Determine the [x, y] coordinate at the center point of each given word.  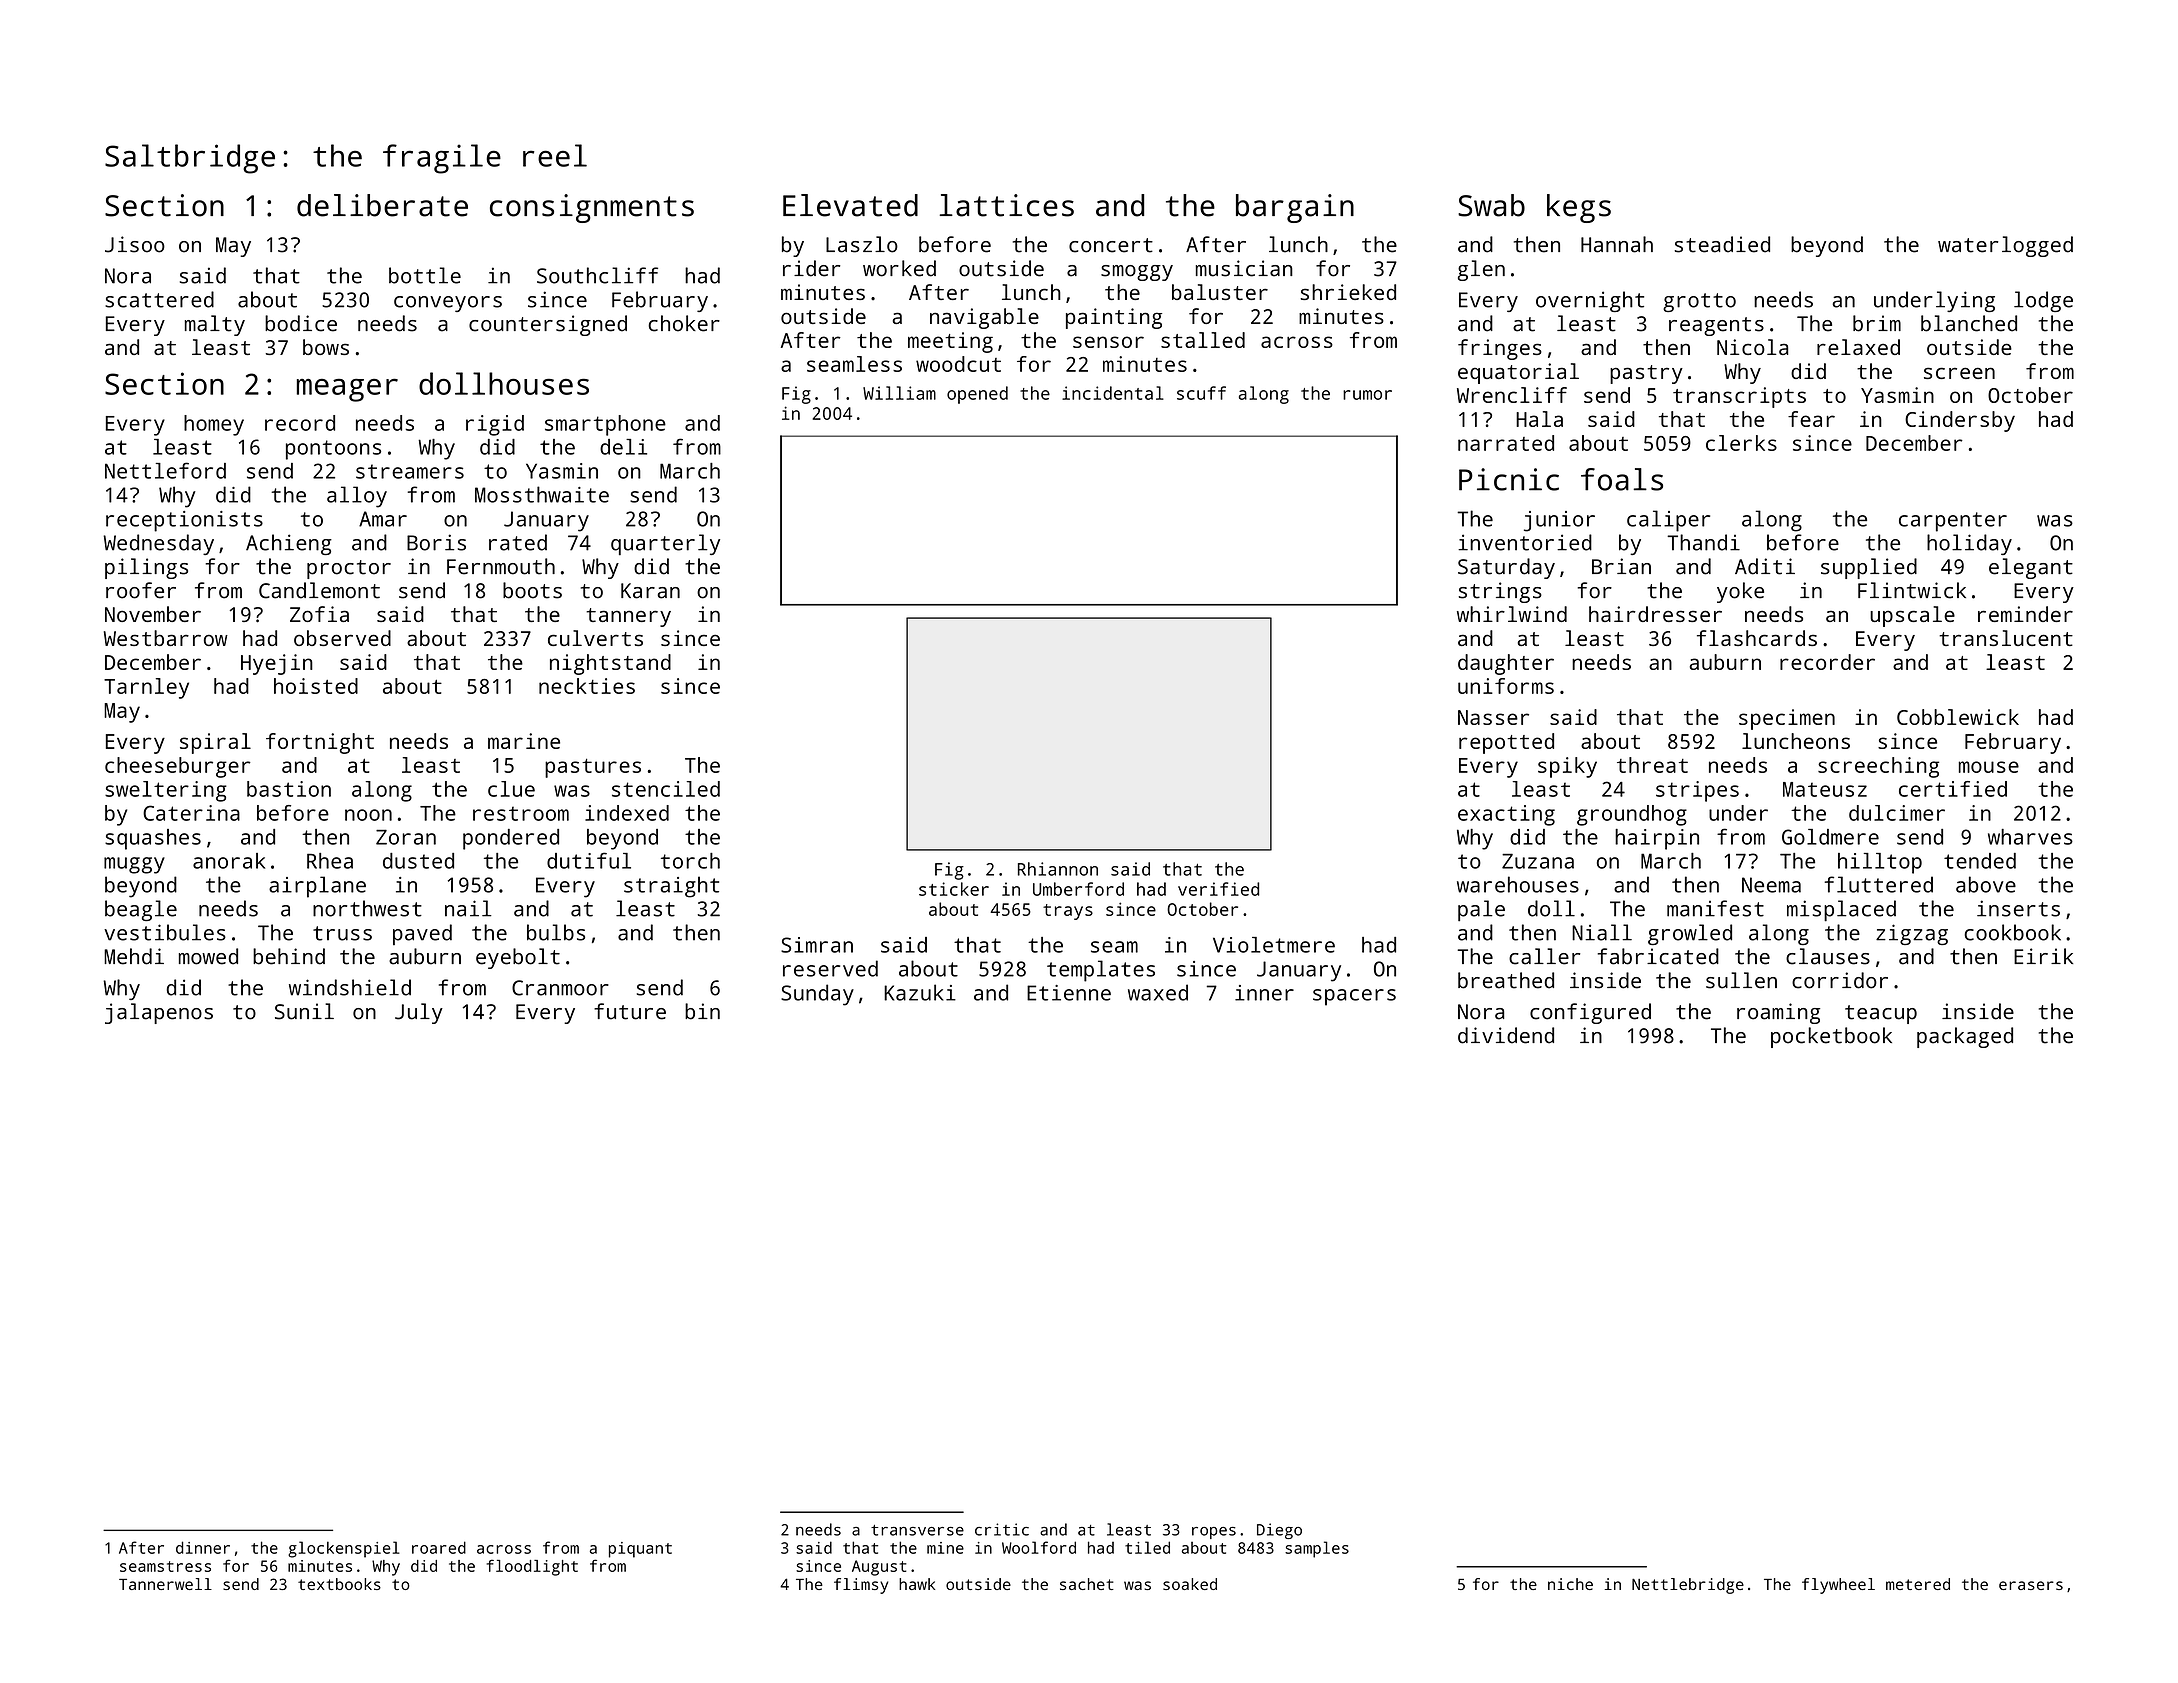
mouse [1989, 767]
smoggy [1137, 273]
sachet [1087, 1584]
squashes [153, 839]
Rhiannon [1058, 869]
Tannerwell [165, 1584]
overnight [1590, 301]
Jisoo [135, 244]
